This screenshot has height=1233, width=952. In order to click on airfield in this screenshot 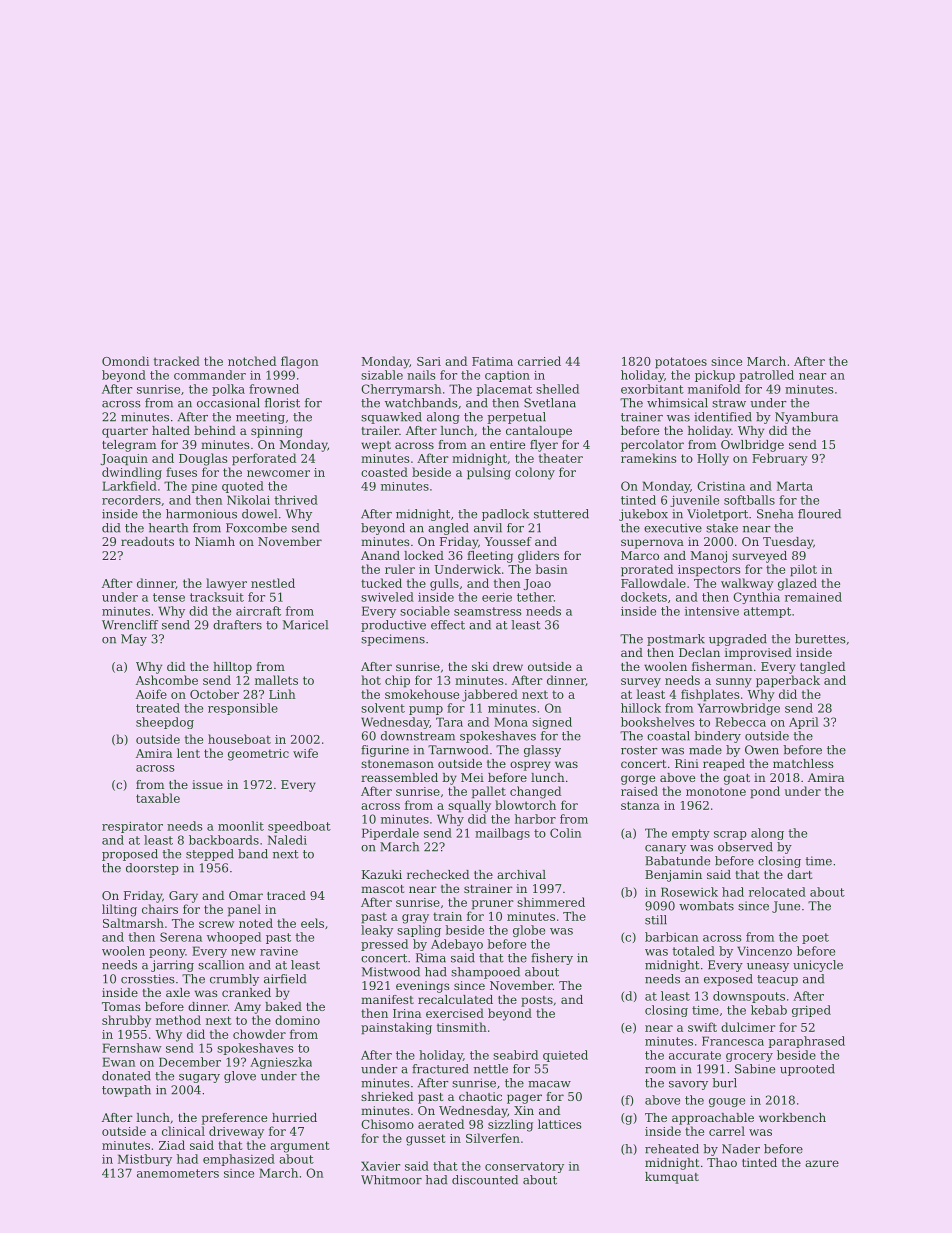, I will do `click(285, 979)`.
